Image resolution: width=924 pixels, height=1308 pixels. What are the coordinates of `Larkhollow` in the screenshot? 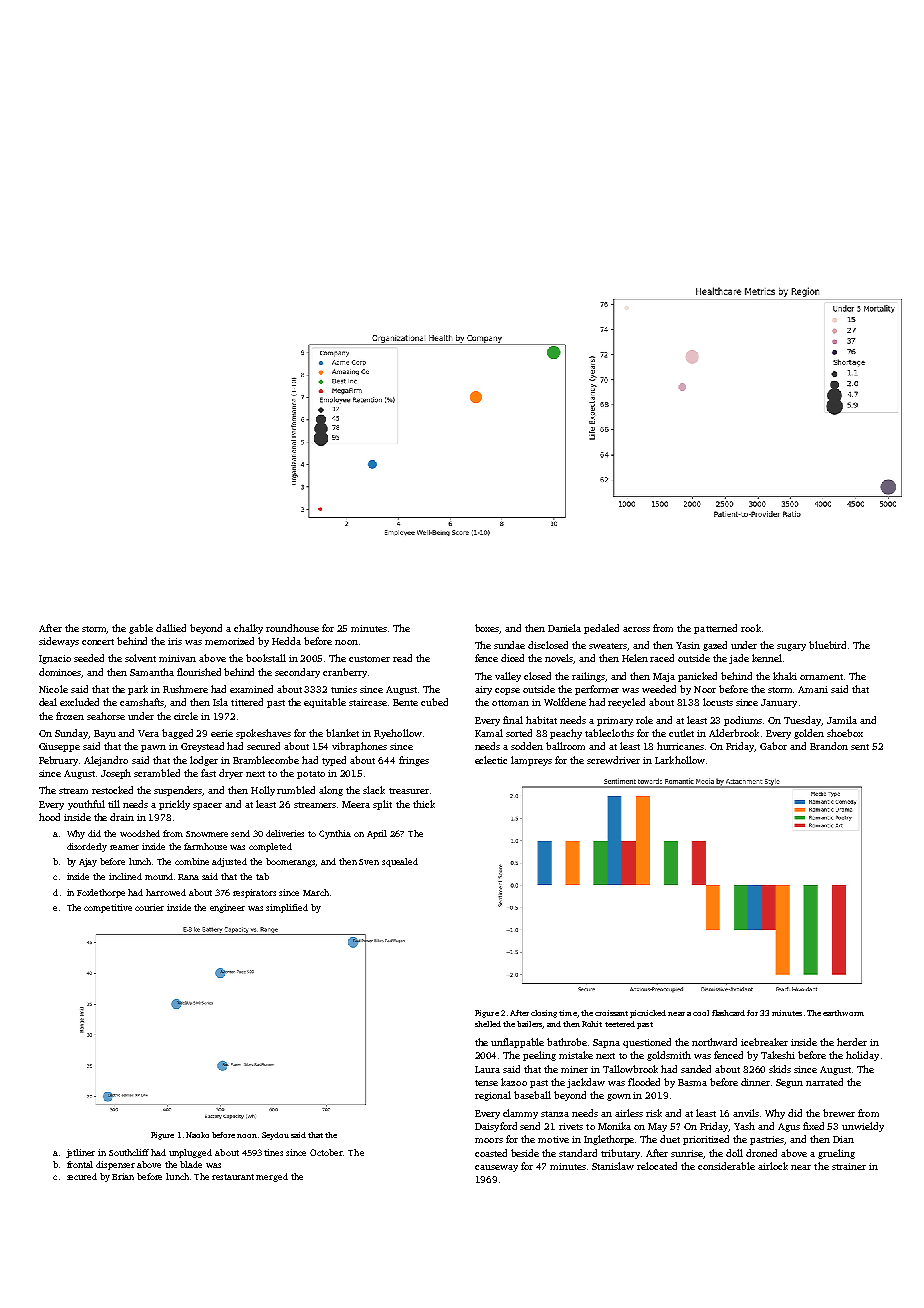 It's located at (680, 760).
